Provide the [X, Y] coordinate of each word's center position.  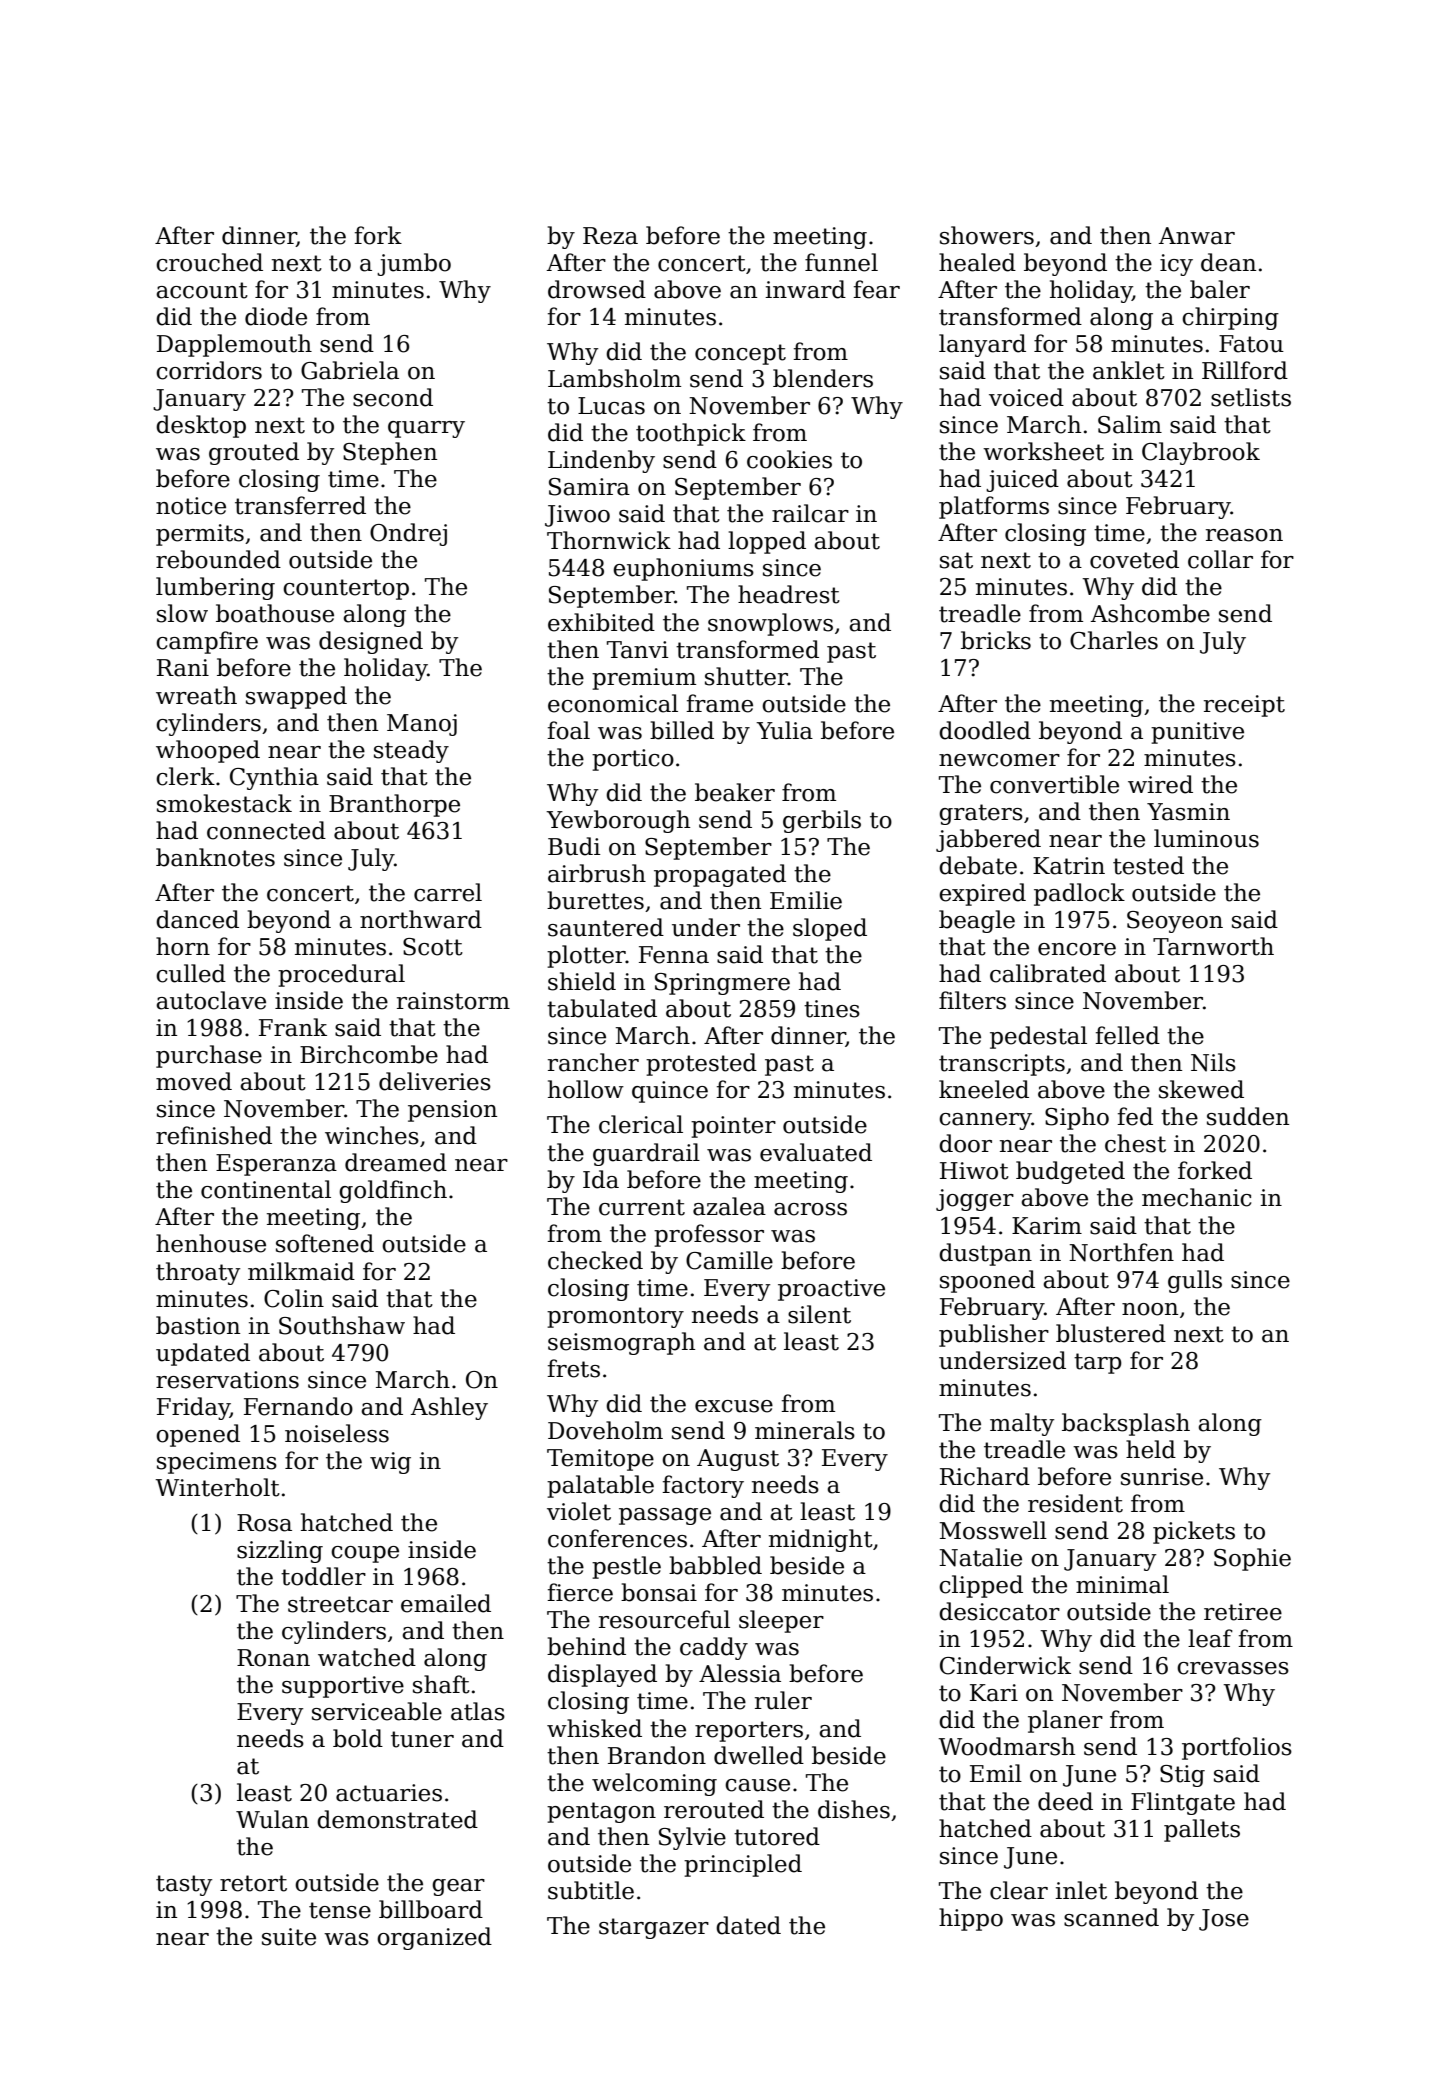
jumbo [414, 264]
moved [194, 1081]
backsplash [1126, 1424]
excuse [734, 1406]
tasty [184, 1885]
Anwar [1197, 236]
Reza [610, 236]
